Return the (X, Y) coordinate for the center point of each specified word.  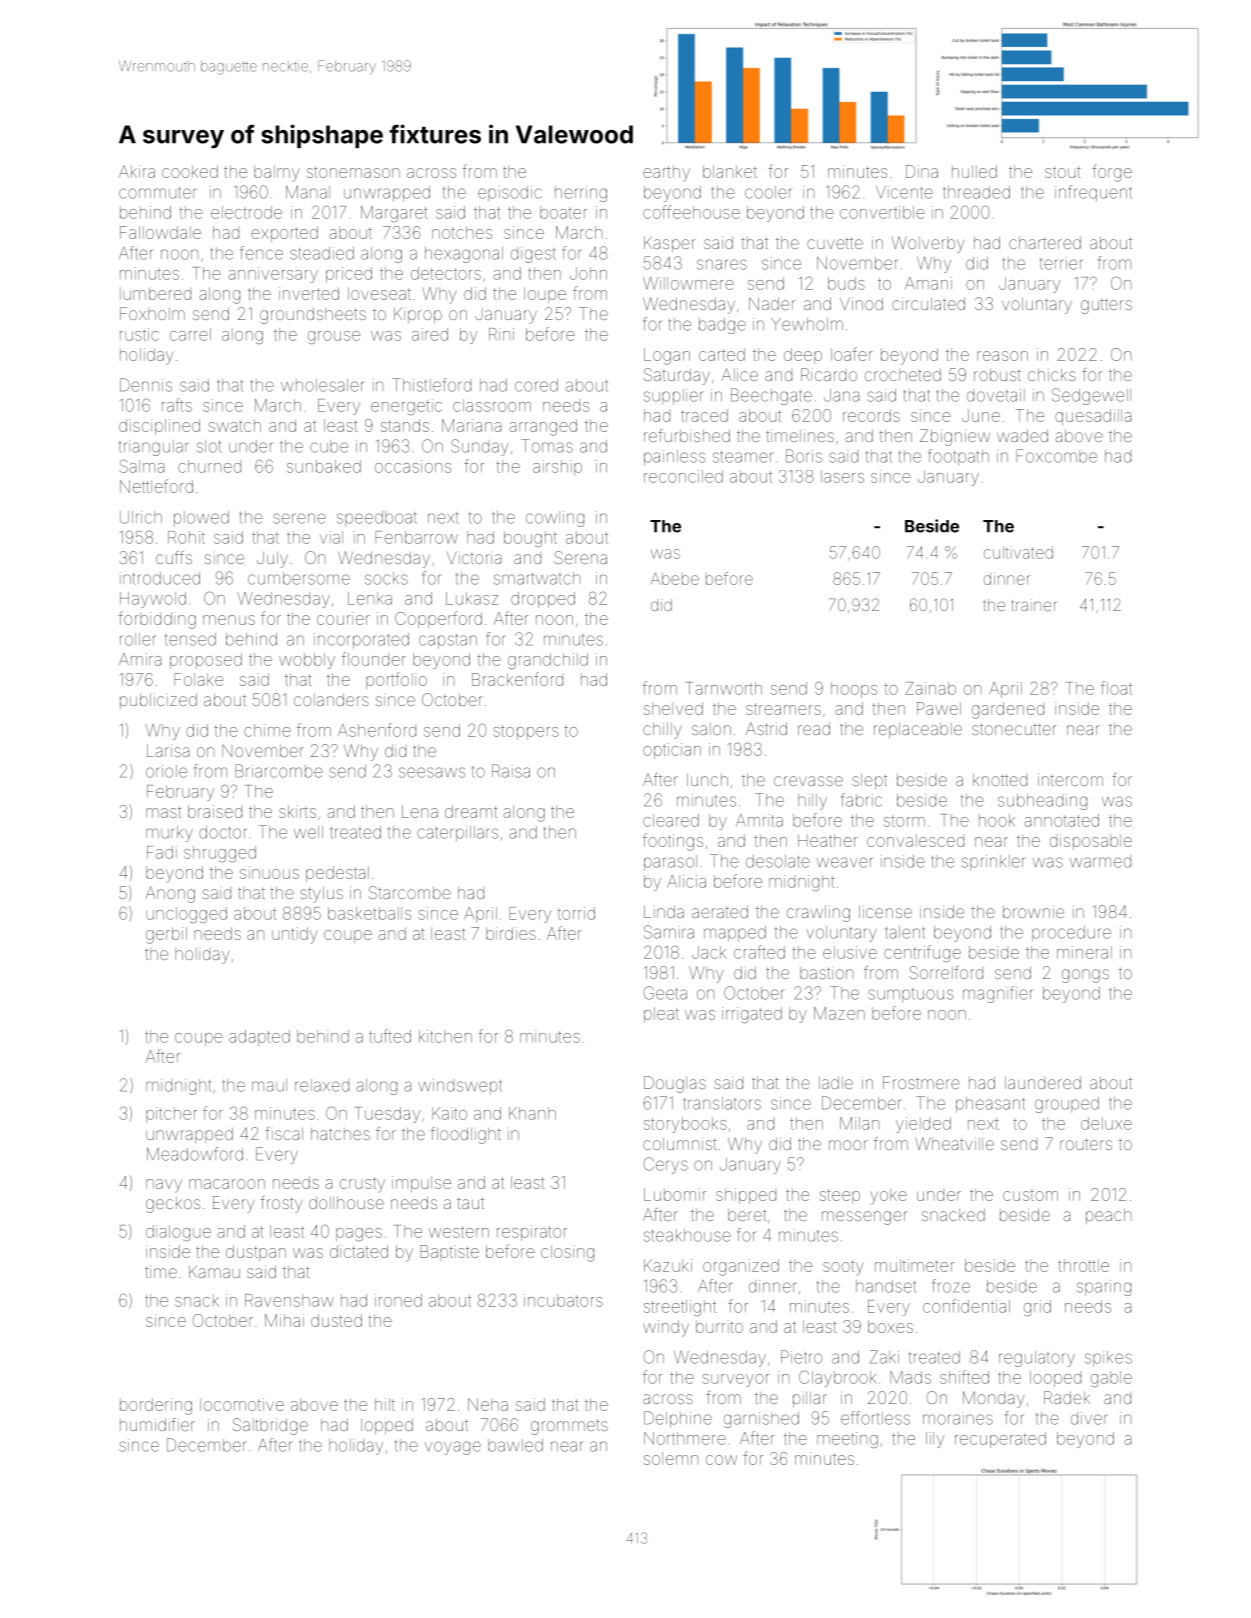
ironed (398, 1300)
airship (557, 468)
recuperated (1000, 1440)
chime (267, 730)
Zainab (931, 688)
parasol (670, 863)
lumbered (155, 293)
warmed (1100, 862)
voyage (453, 1448)
